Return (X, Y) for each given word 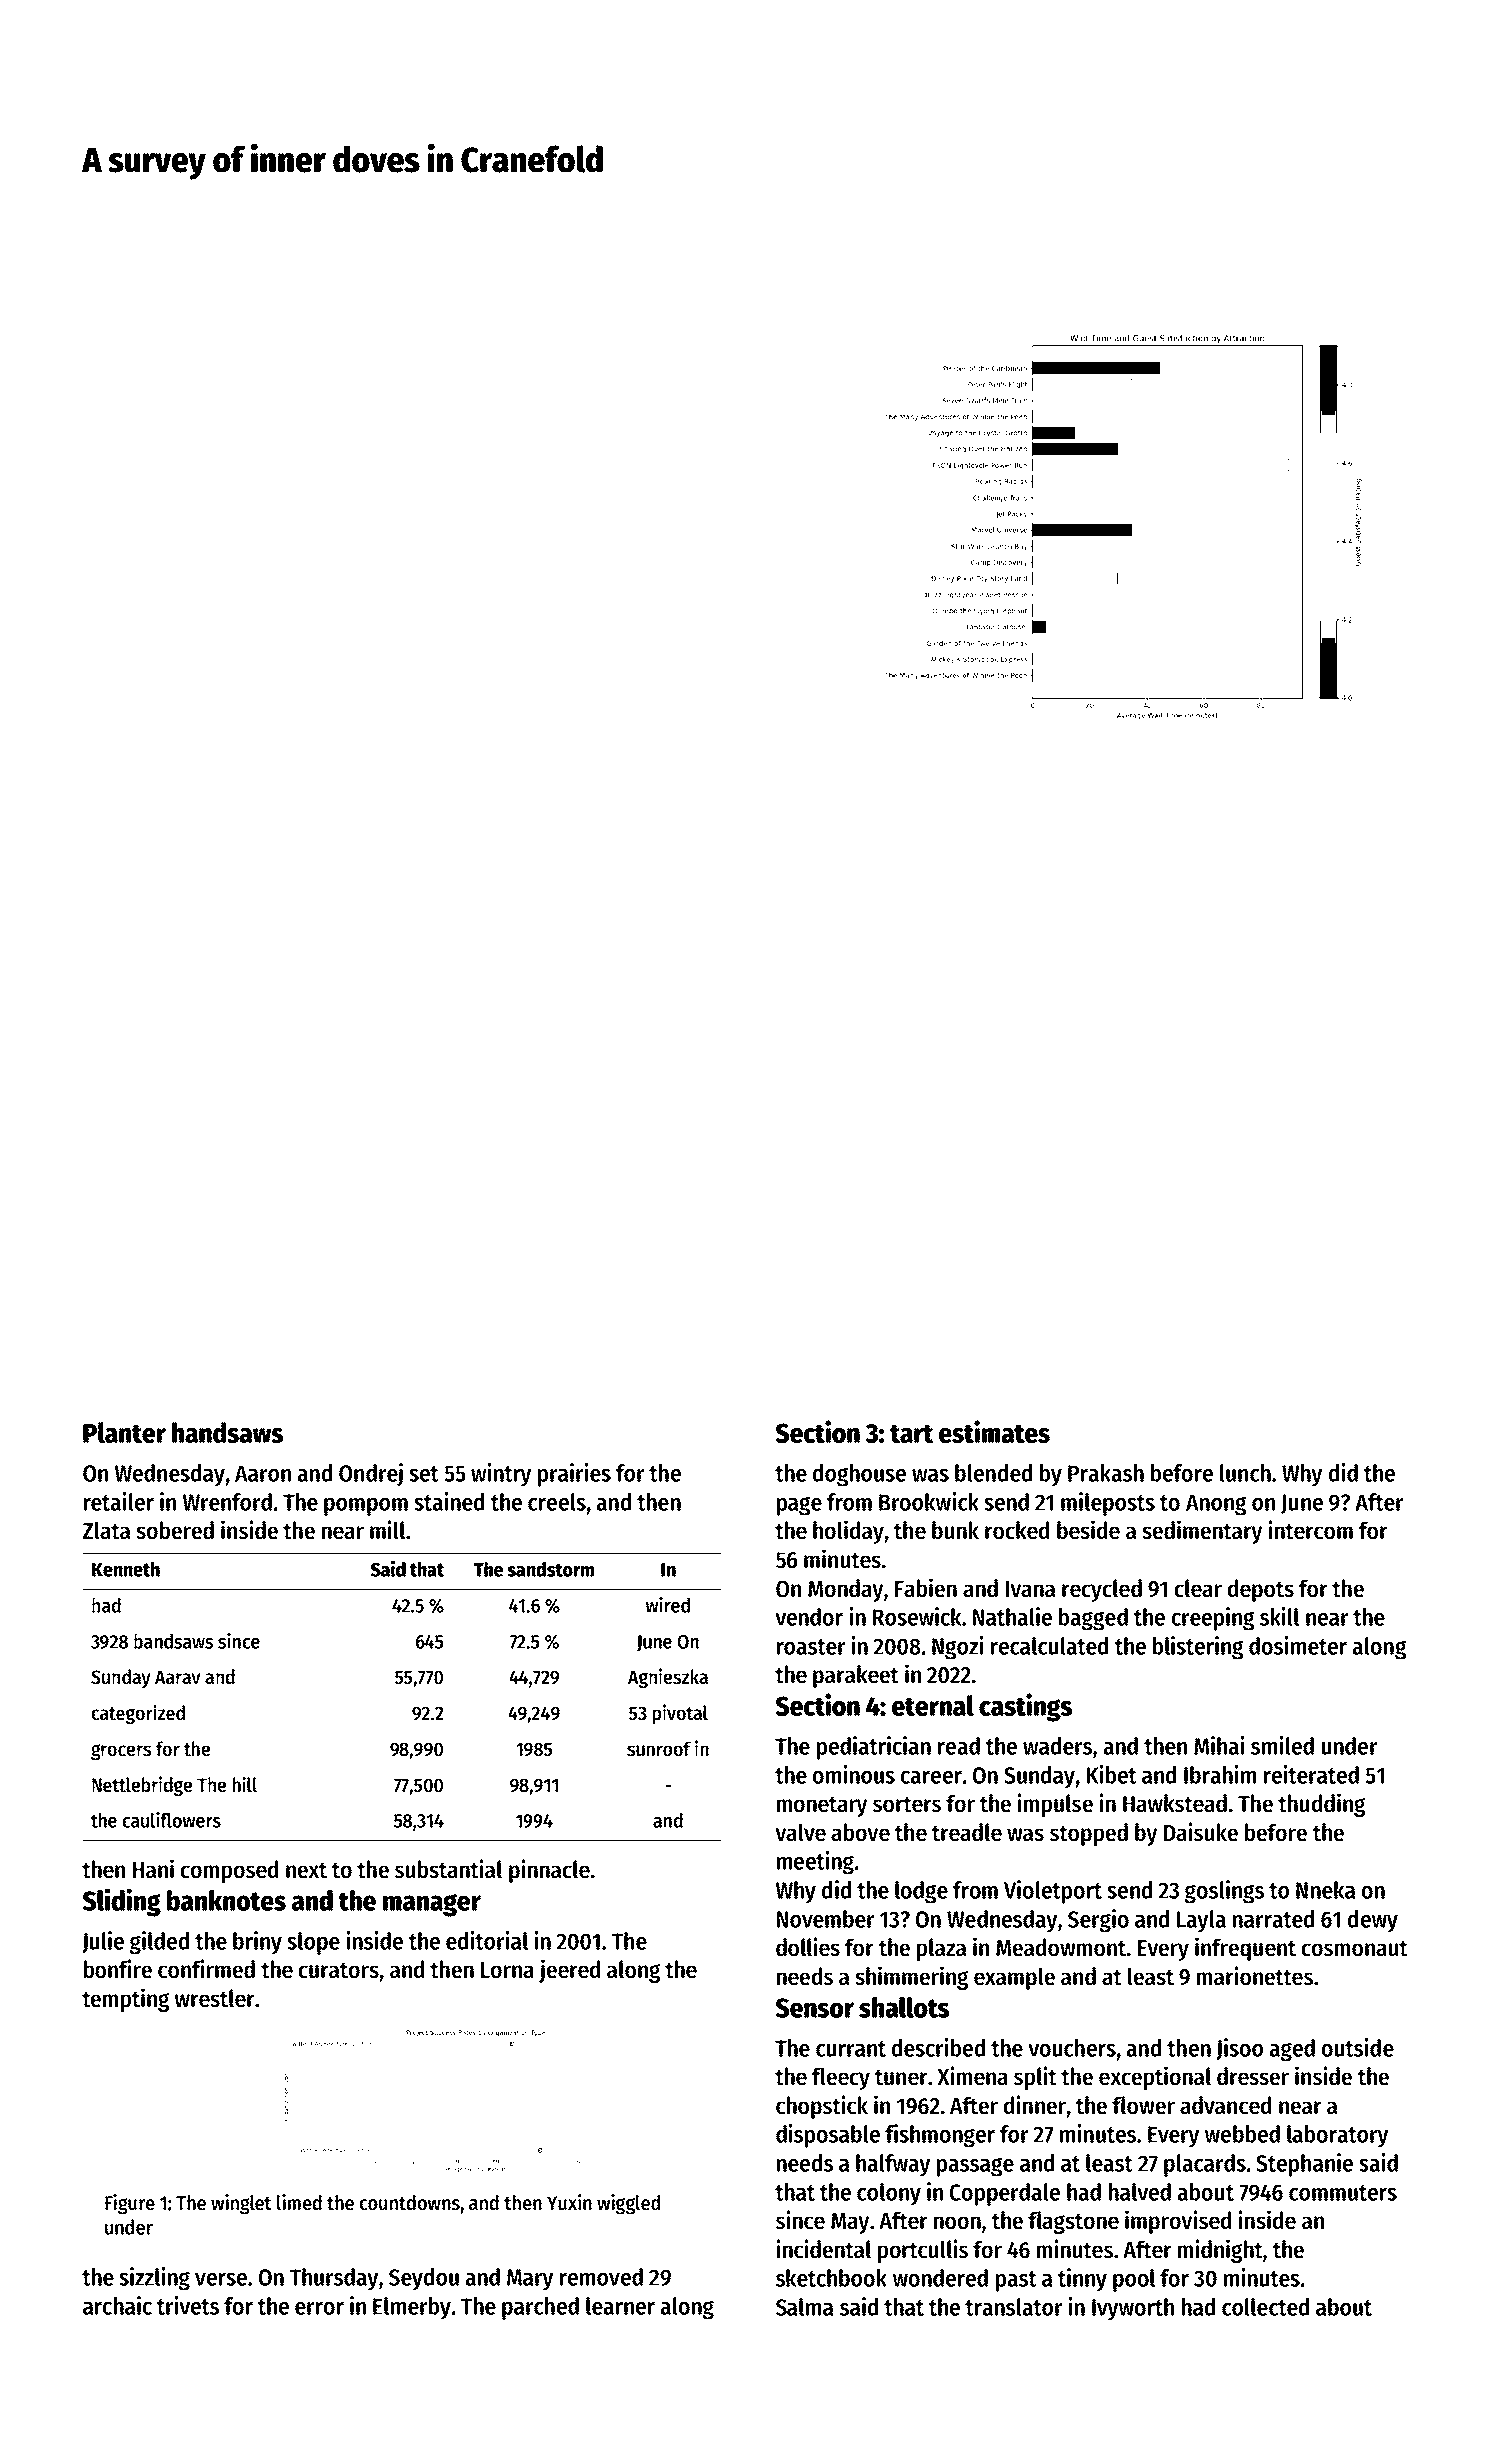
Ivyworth (1133, 2309)
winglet (241, 2204)
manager (432, 1905)
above (860, 1832)
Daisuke (1201, 1832)
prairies (574, 1475)
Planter (124, 1432)
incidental (823, 2249)
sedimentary (1202, 1532)
